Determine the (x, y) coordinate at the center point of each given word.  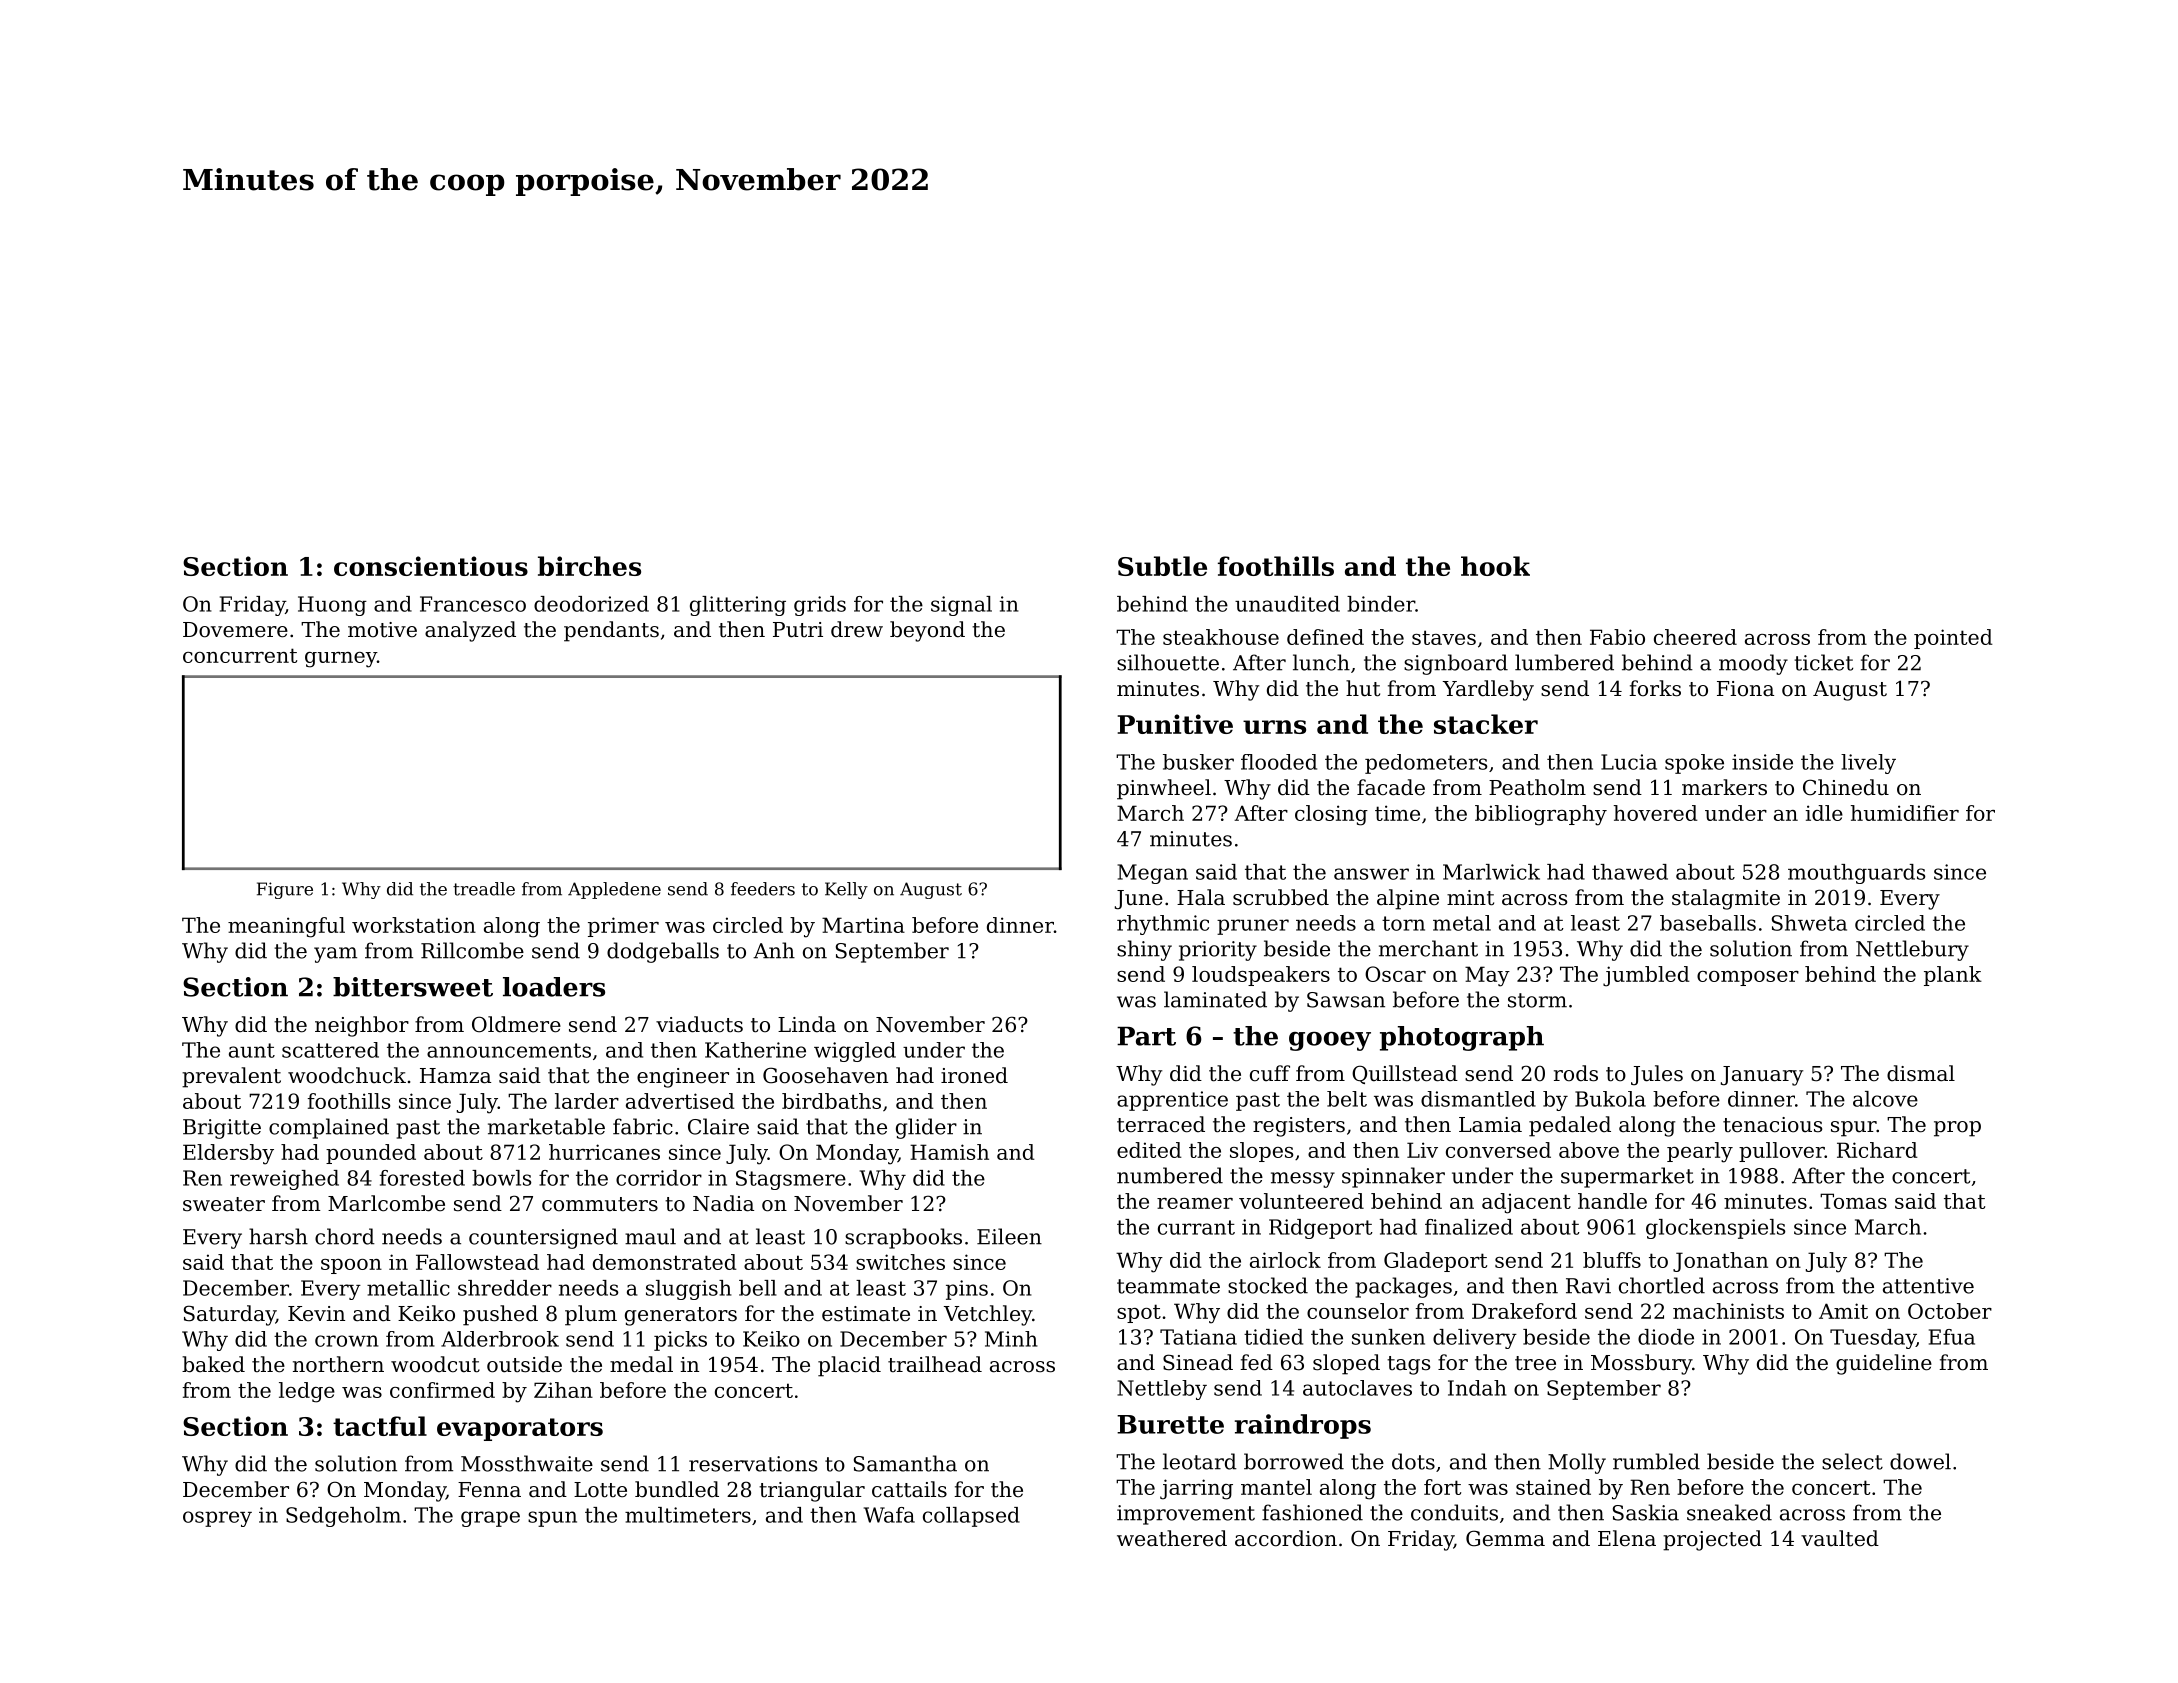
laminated (1215, 999)
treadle (484, 889)
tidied (1273, 1337)
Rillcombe (472, 950)
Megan (1152, 874)
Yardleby (1488, 690)
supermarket (1627, 1177)
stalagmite (1726, 899)
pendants (611, 631)
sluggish (689, 1290)
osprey (217, 1519)
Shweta (1809, 923)
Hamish (949, 1152)
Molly (1577, 1463)
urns (1274, 727)
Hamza (455, 1076)
